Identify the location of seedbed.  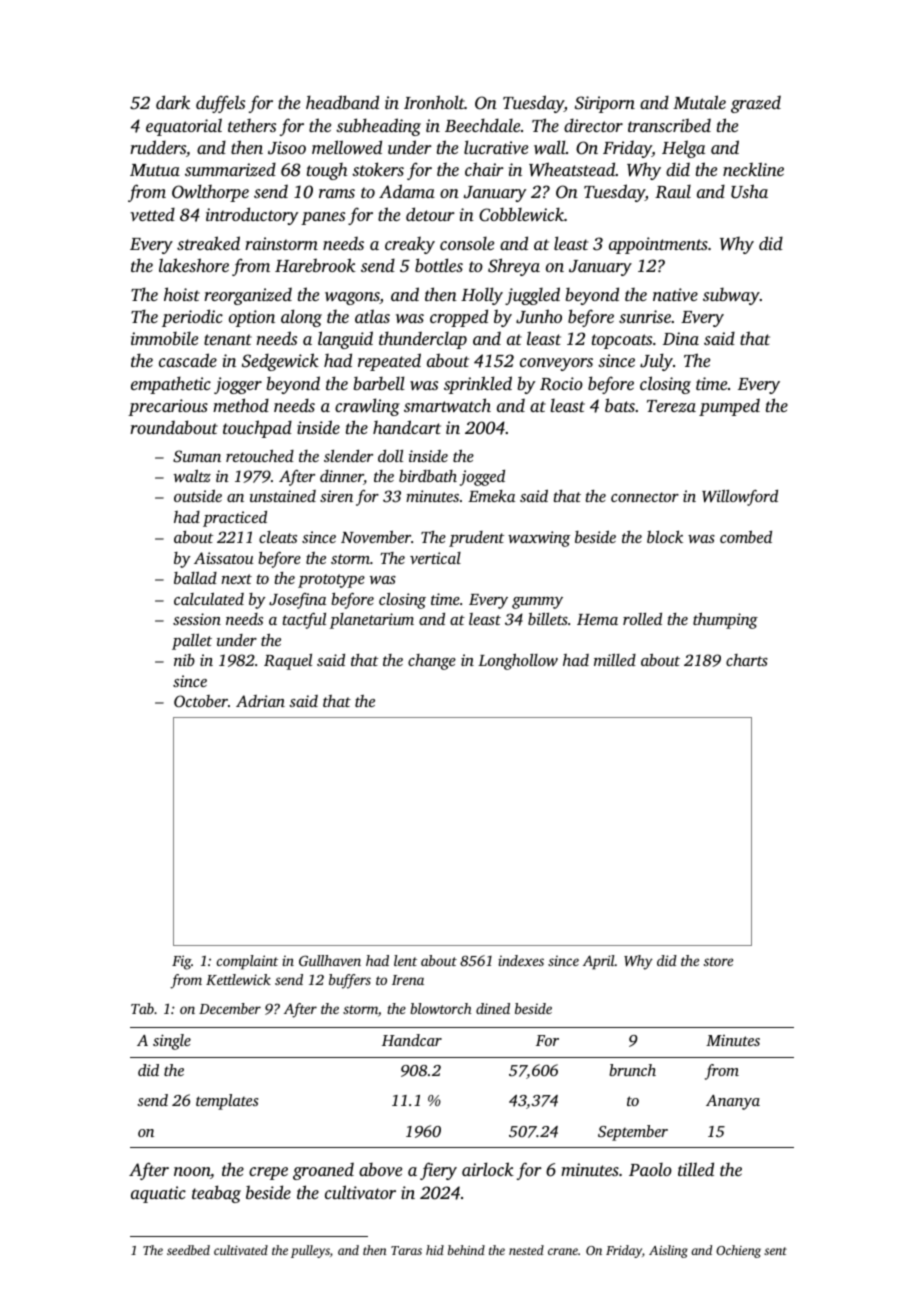
(188, 1250).
